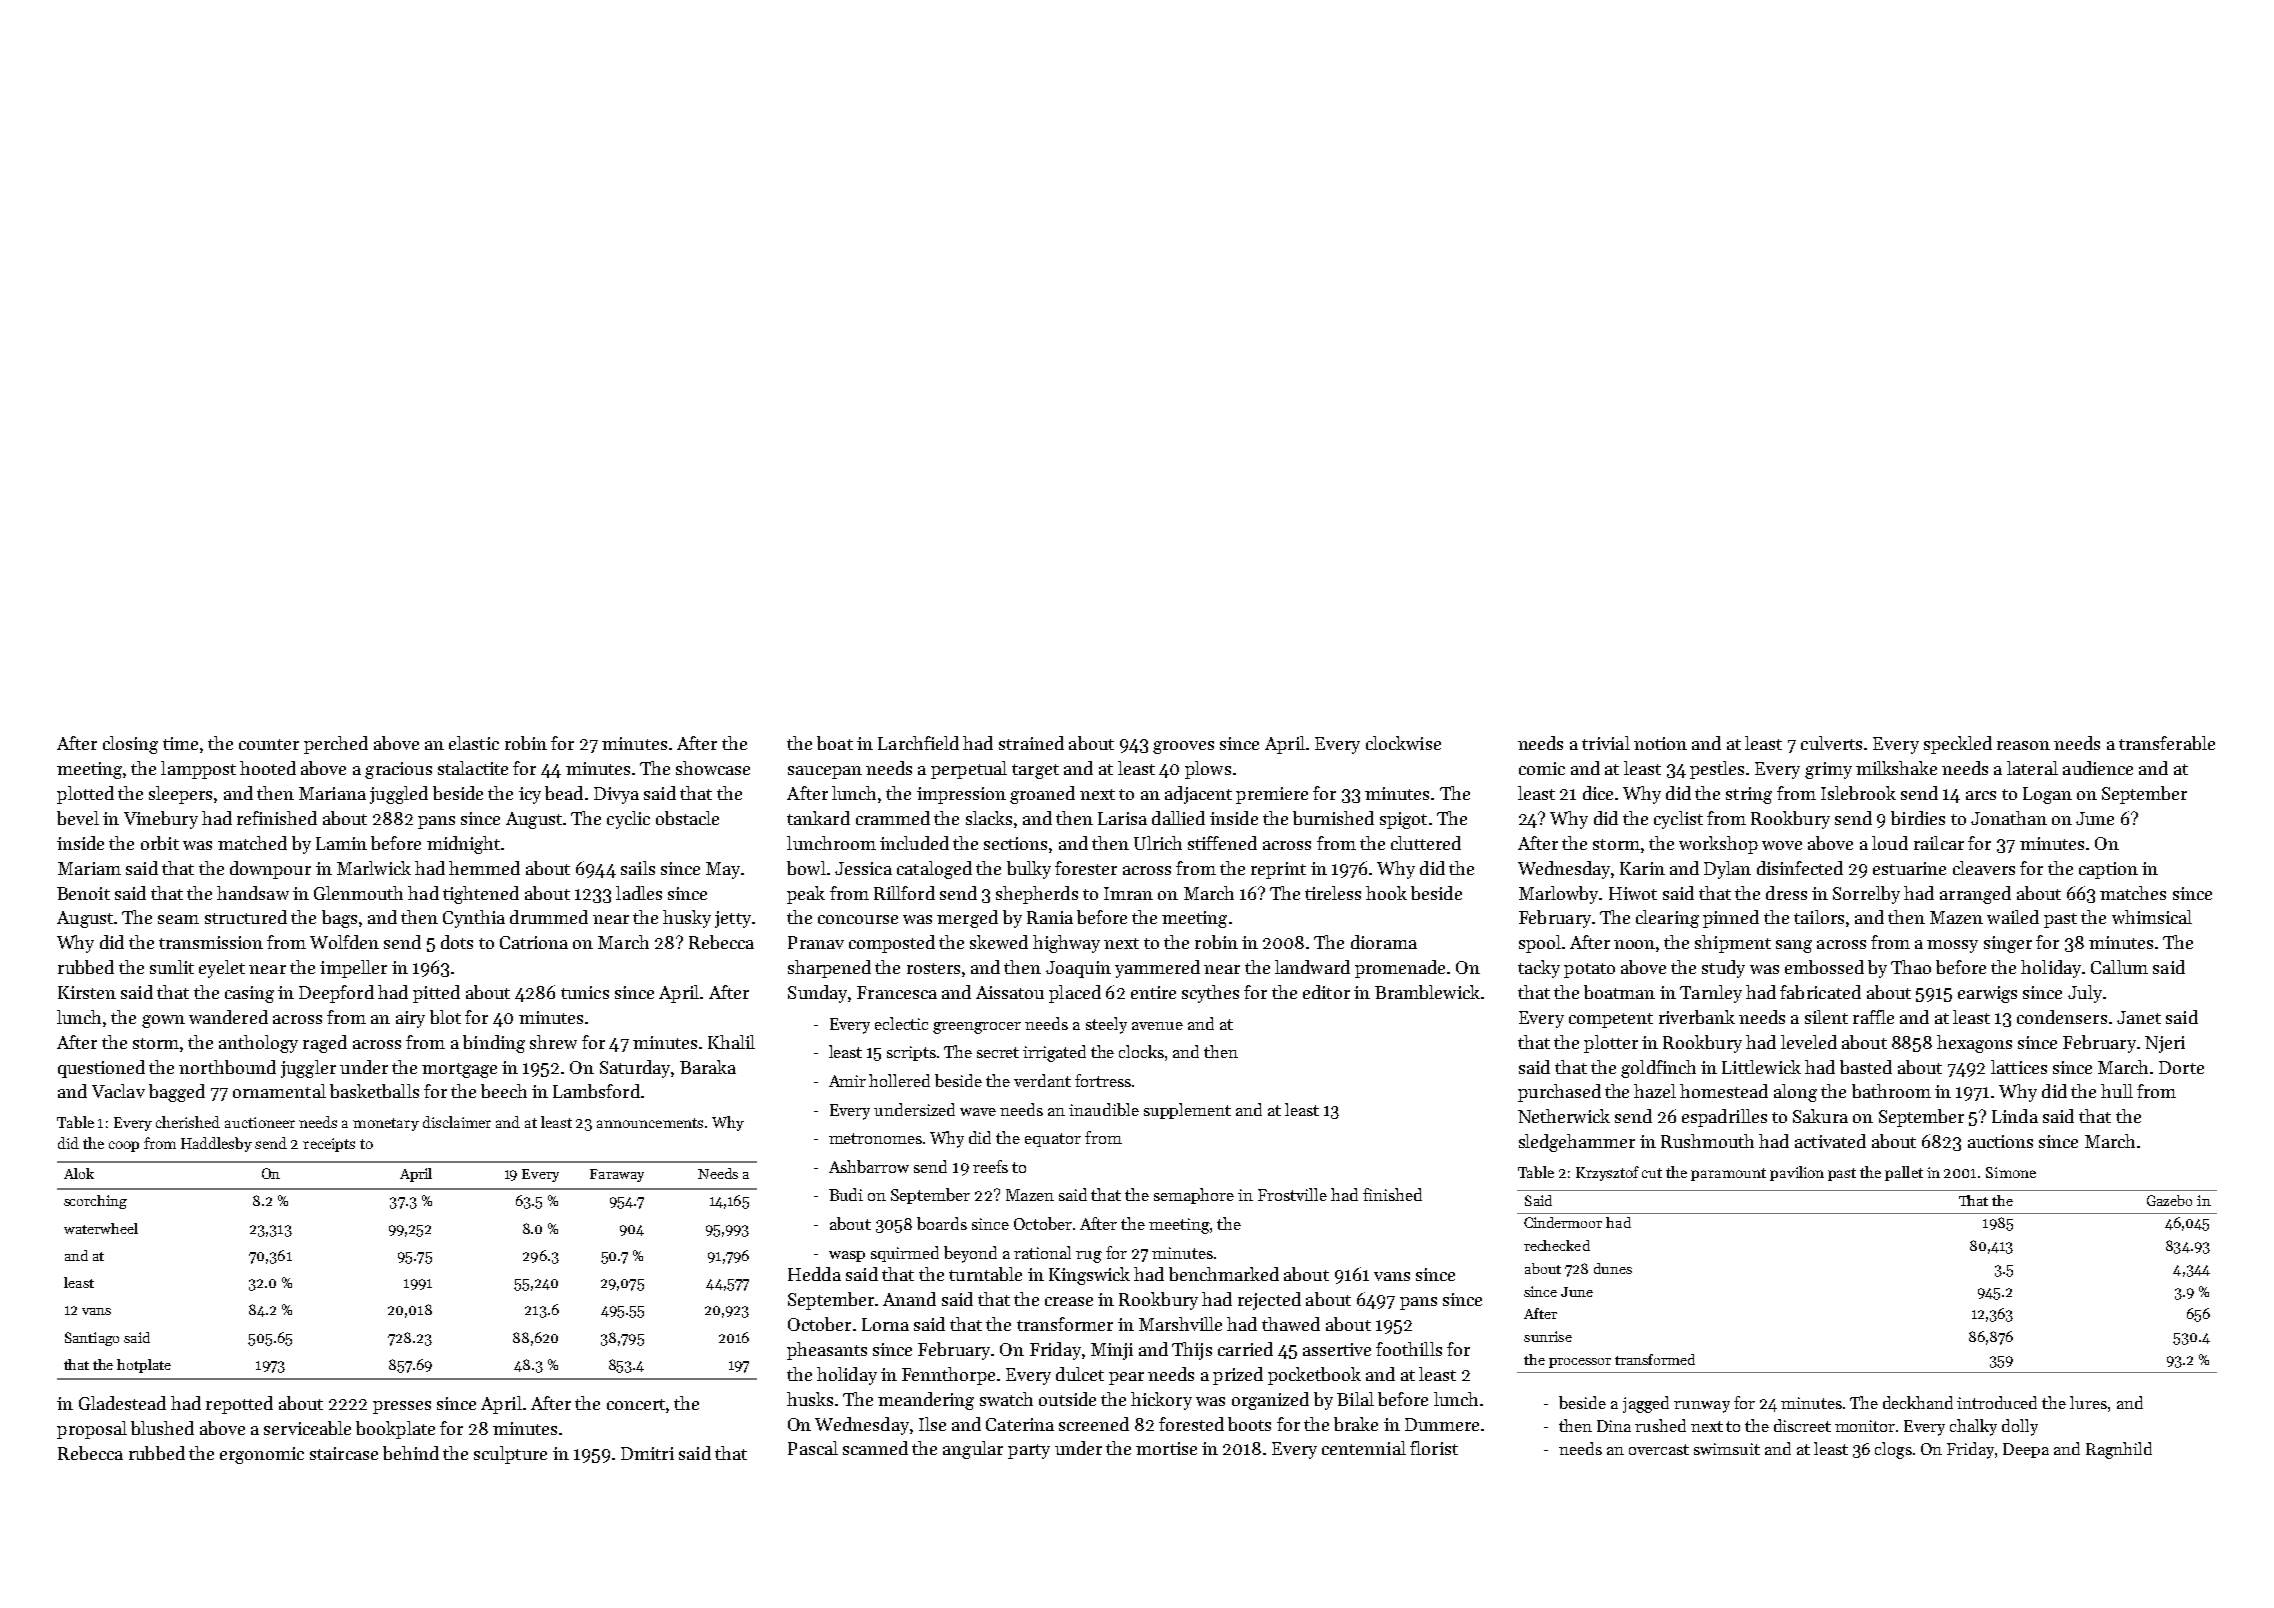 Image resolution: width=2274 pixels, height=1608 pixels. What do you see at coordinates (463, 845) in the image?
I see `midnight` at bounding box center [463, 845].
